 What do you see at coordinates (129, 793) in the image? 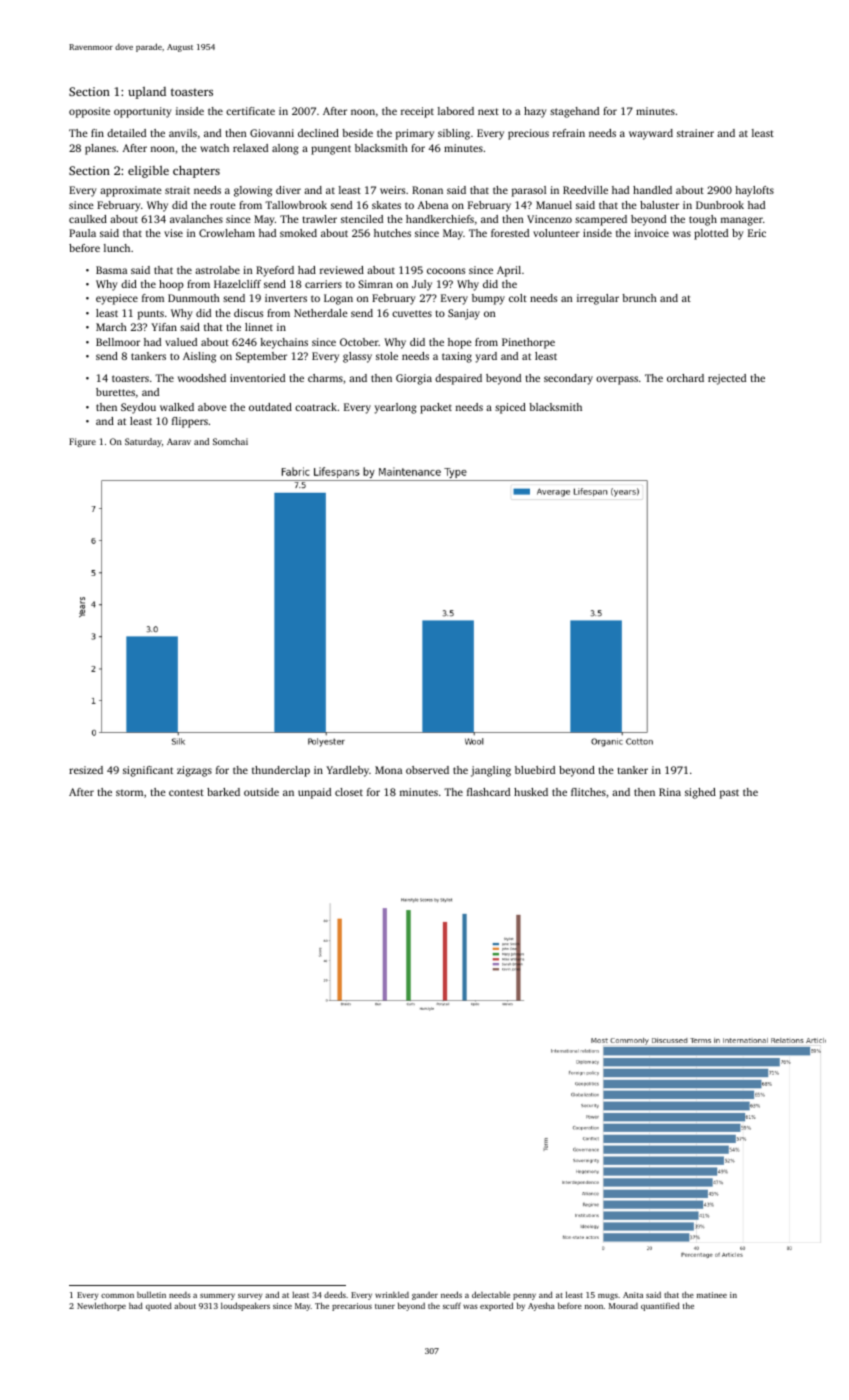
I see `storm` at bounding box center [129, 793].
